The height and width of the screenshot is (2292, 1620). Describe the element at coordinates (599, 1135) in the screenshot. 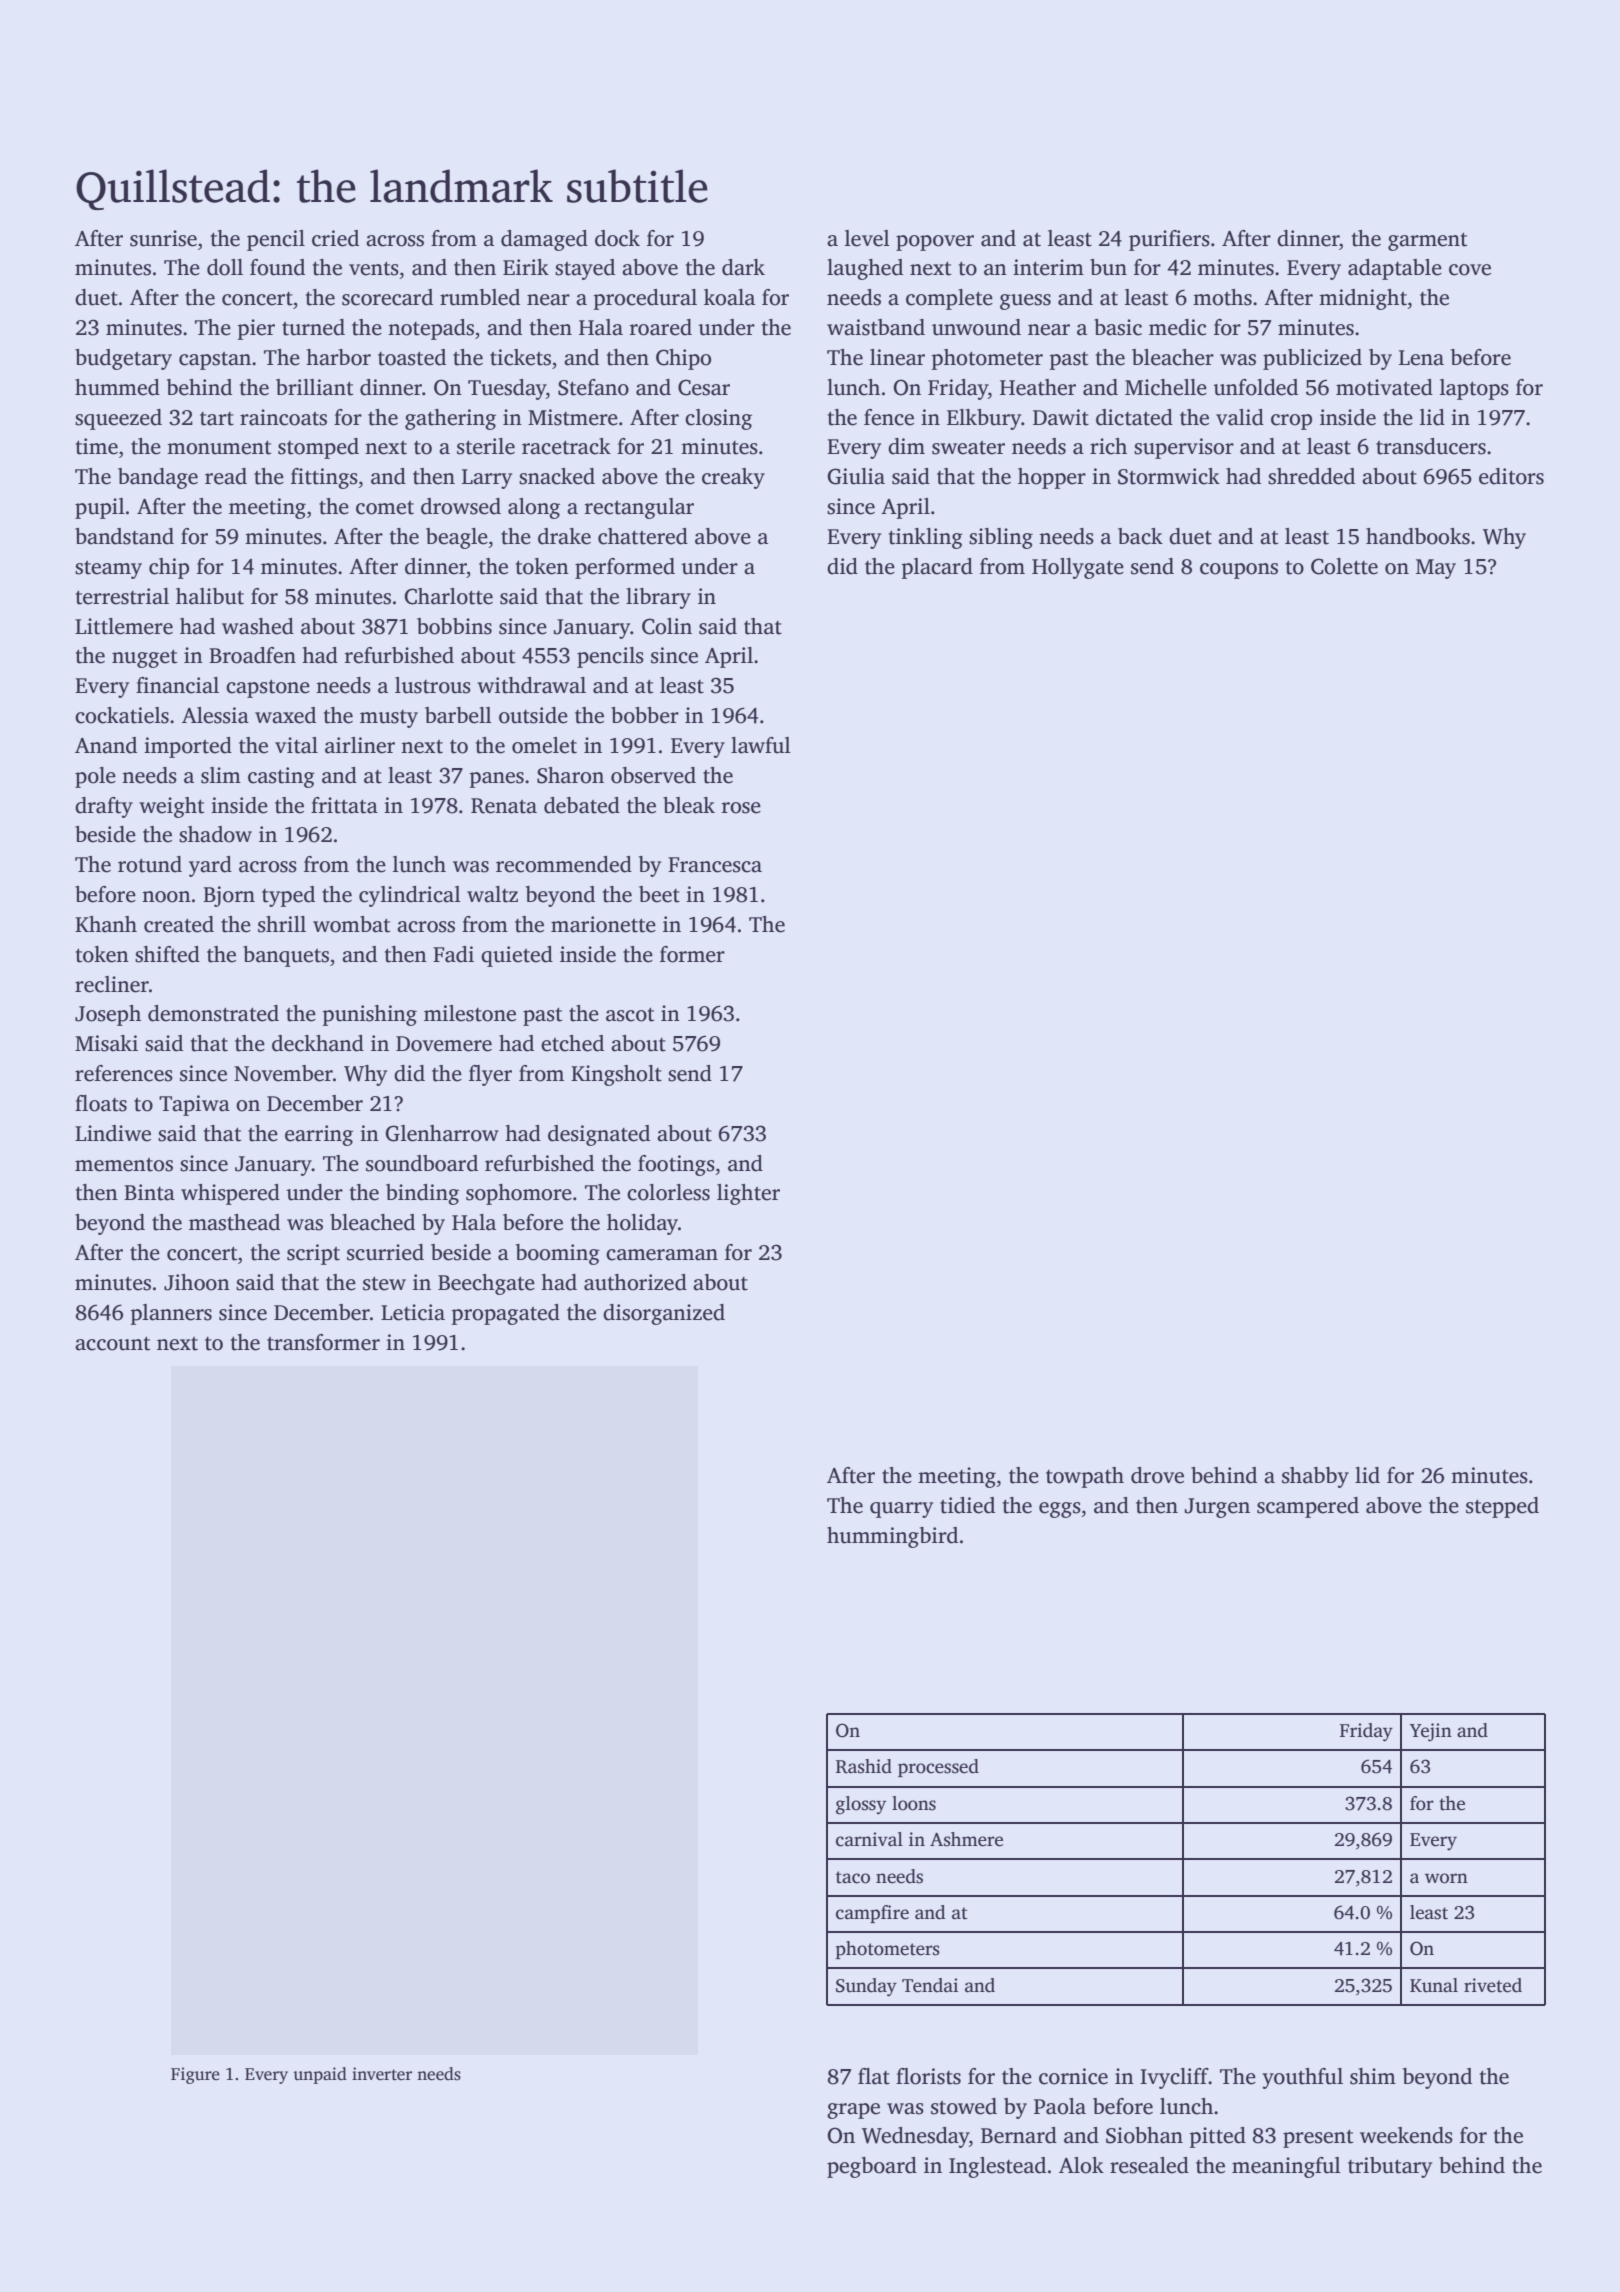

I see `designated` at that location.
